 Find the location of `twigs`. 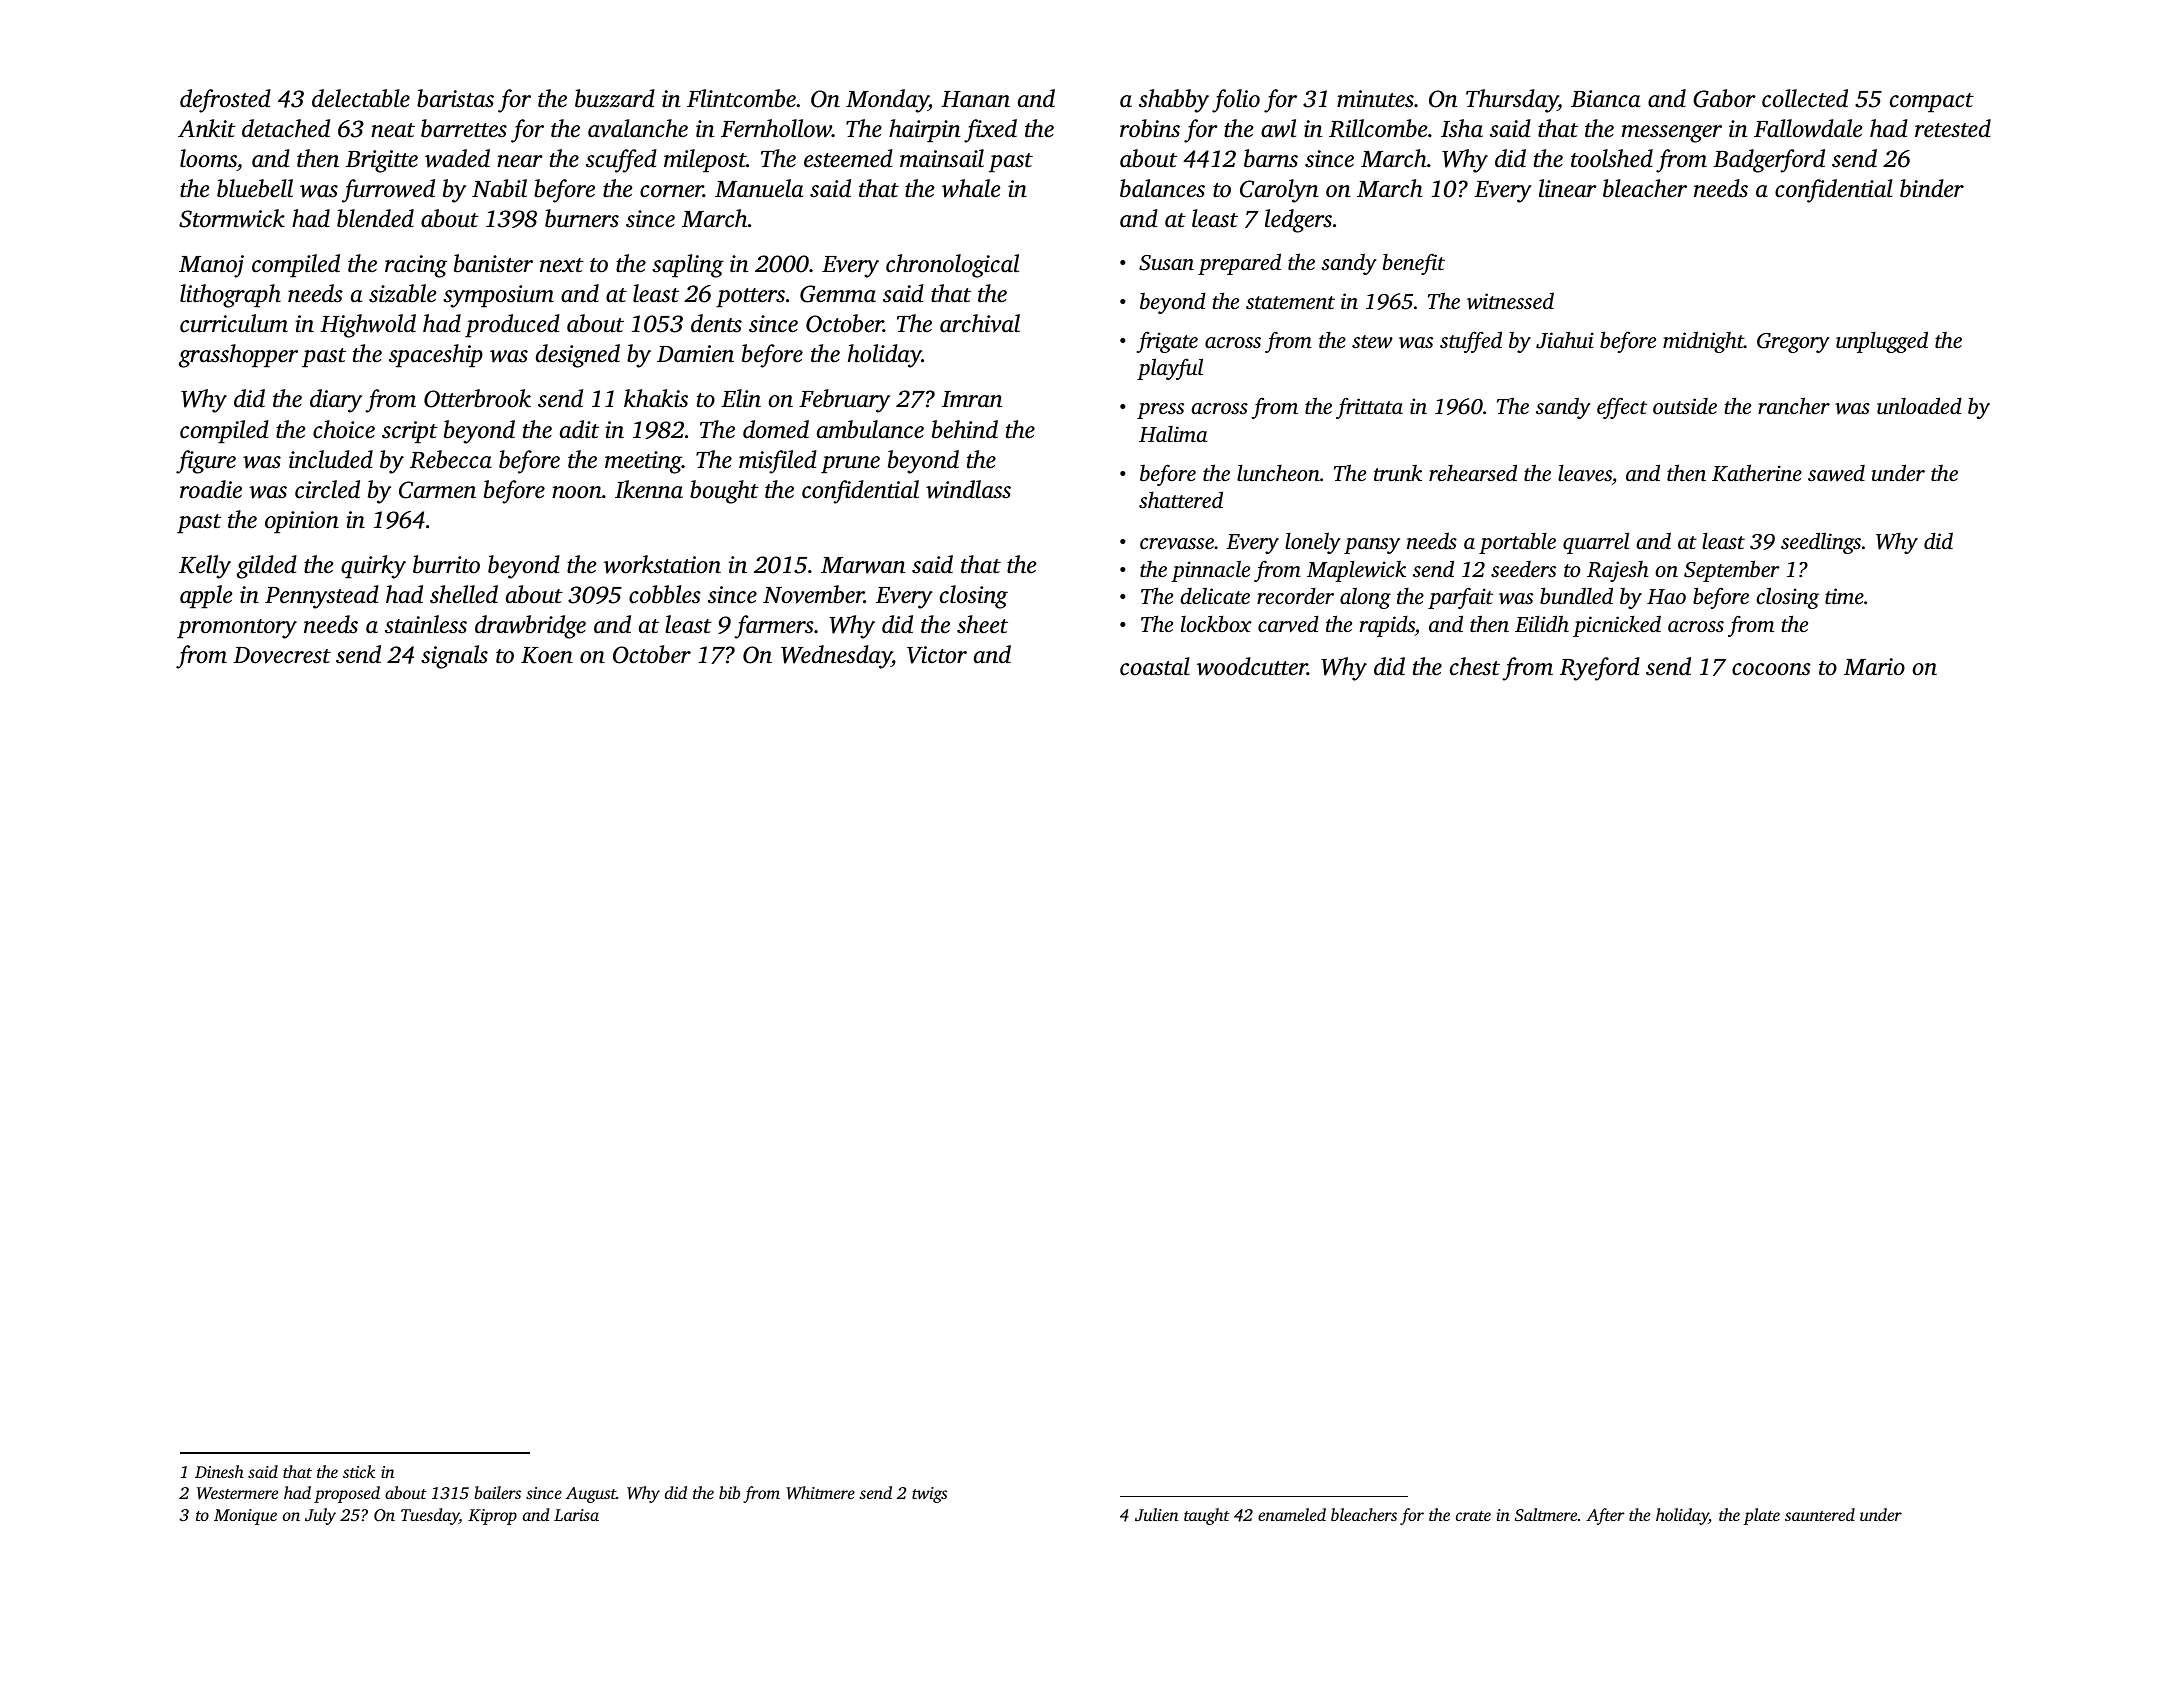

twigs is located at coordinates (929, 1495).
